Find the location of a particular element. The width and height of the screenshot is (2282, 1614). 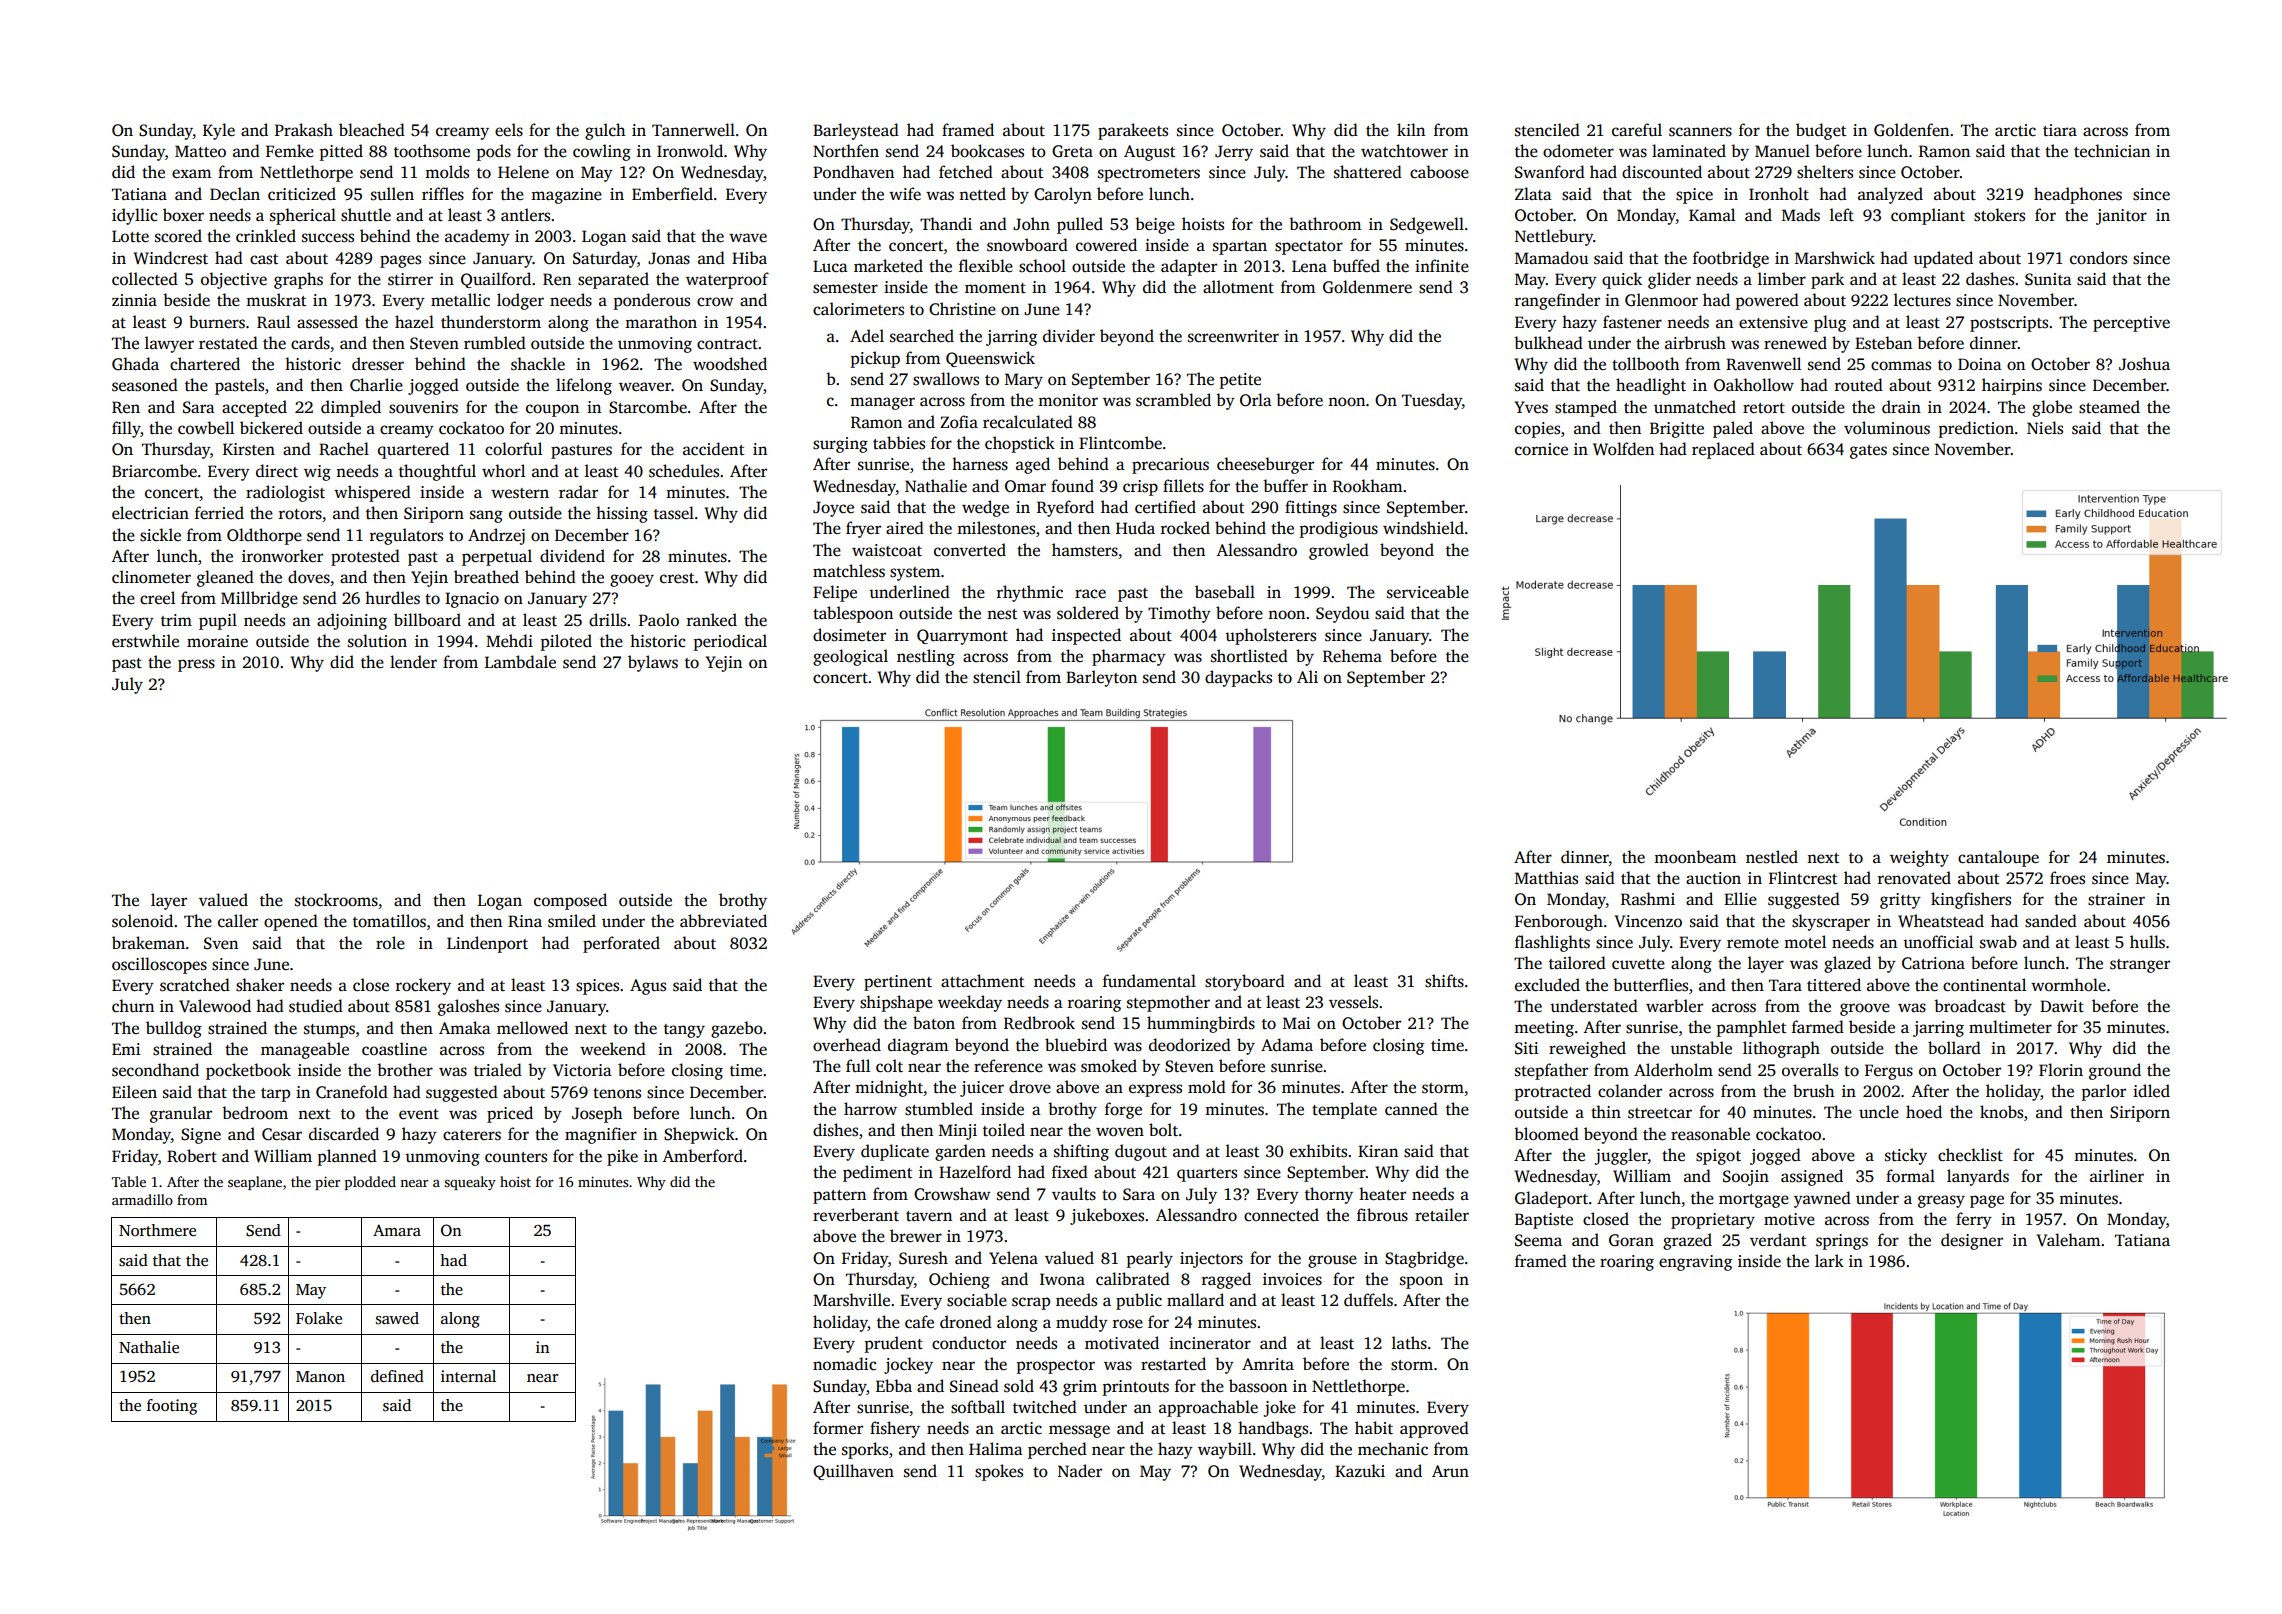

Manon is located at coordinates (320, 1376).
